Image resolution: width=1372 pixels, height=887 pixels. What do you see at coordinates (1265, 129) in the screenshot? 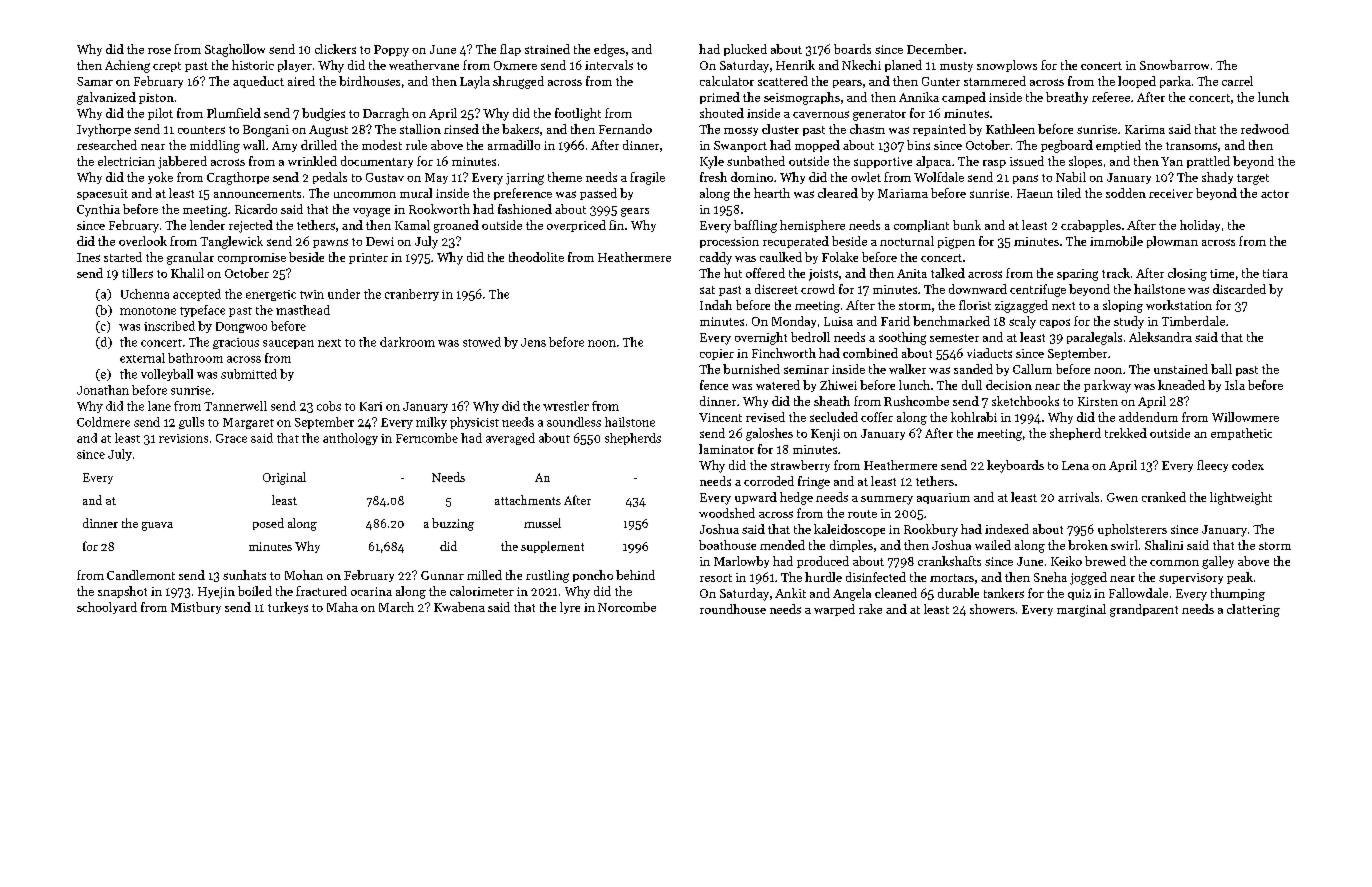
I see `redwood` at bounding box center [1265, 129].
